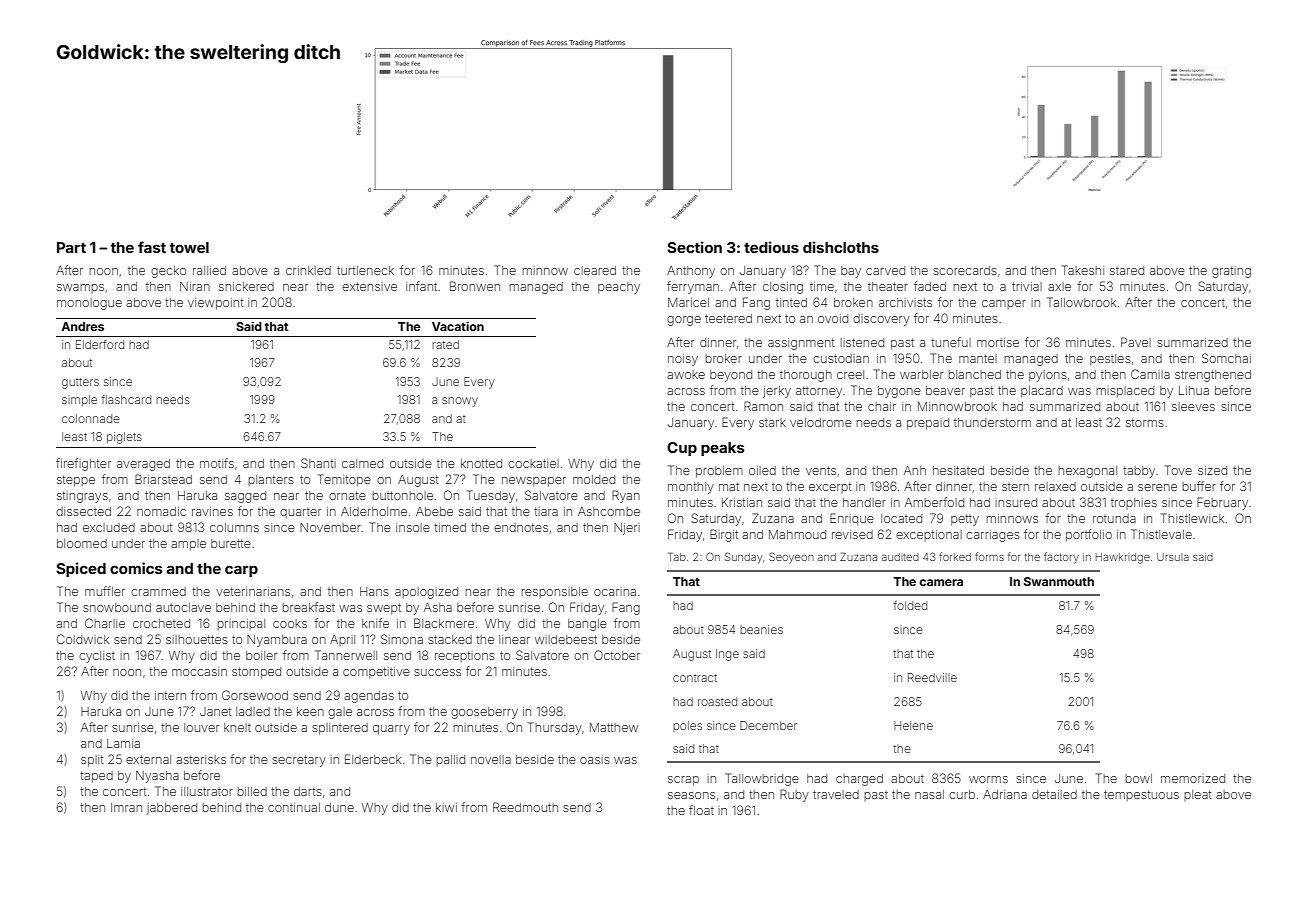 The image size is (1308, 924). I want to click on Part, so click(71, 247).
